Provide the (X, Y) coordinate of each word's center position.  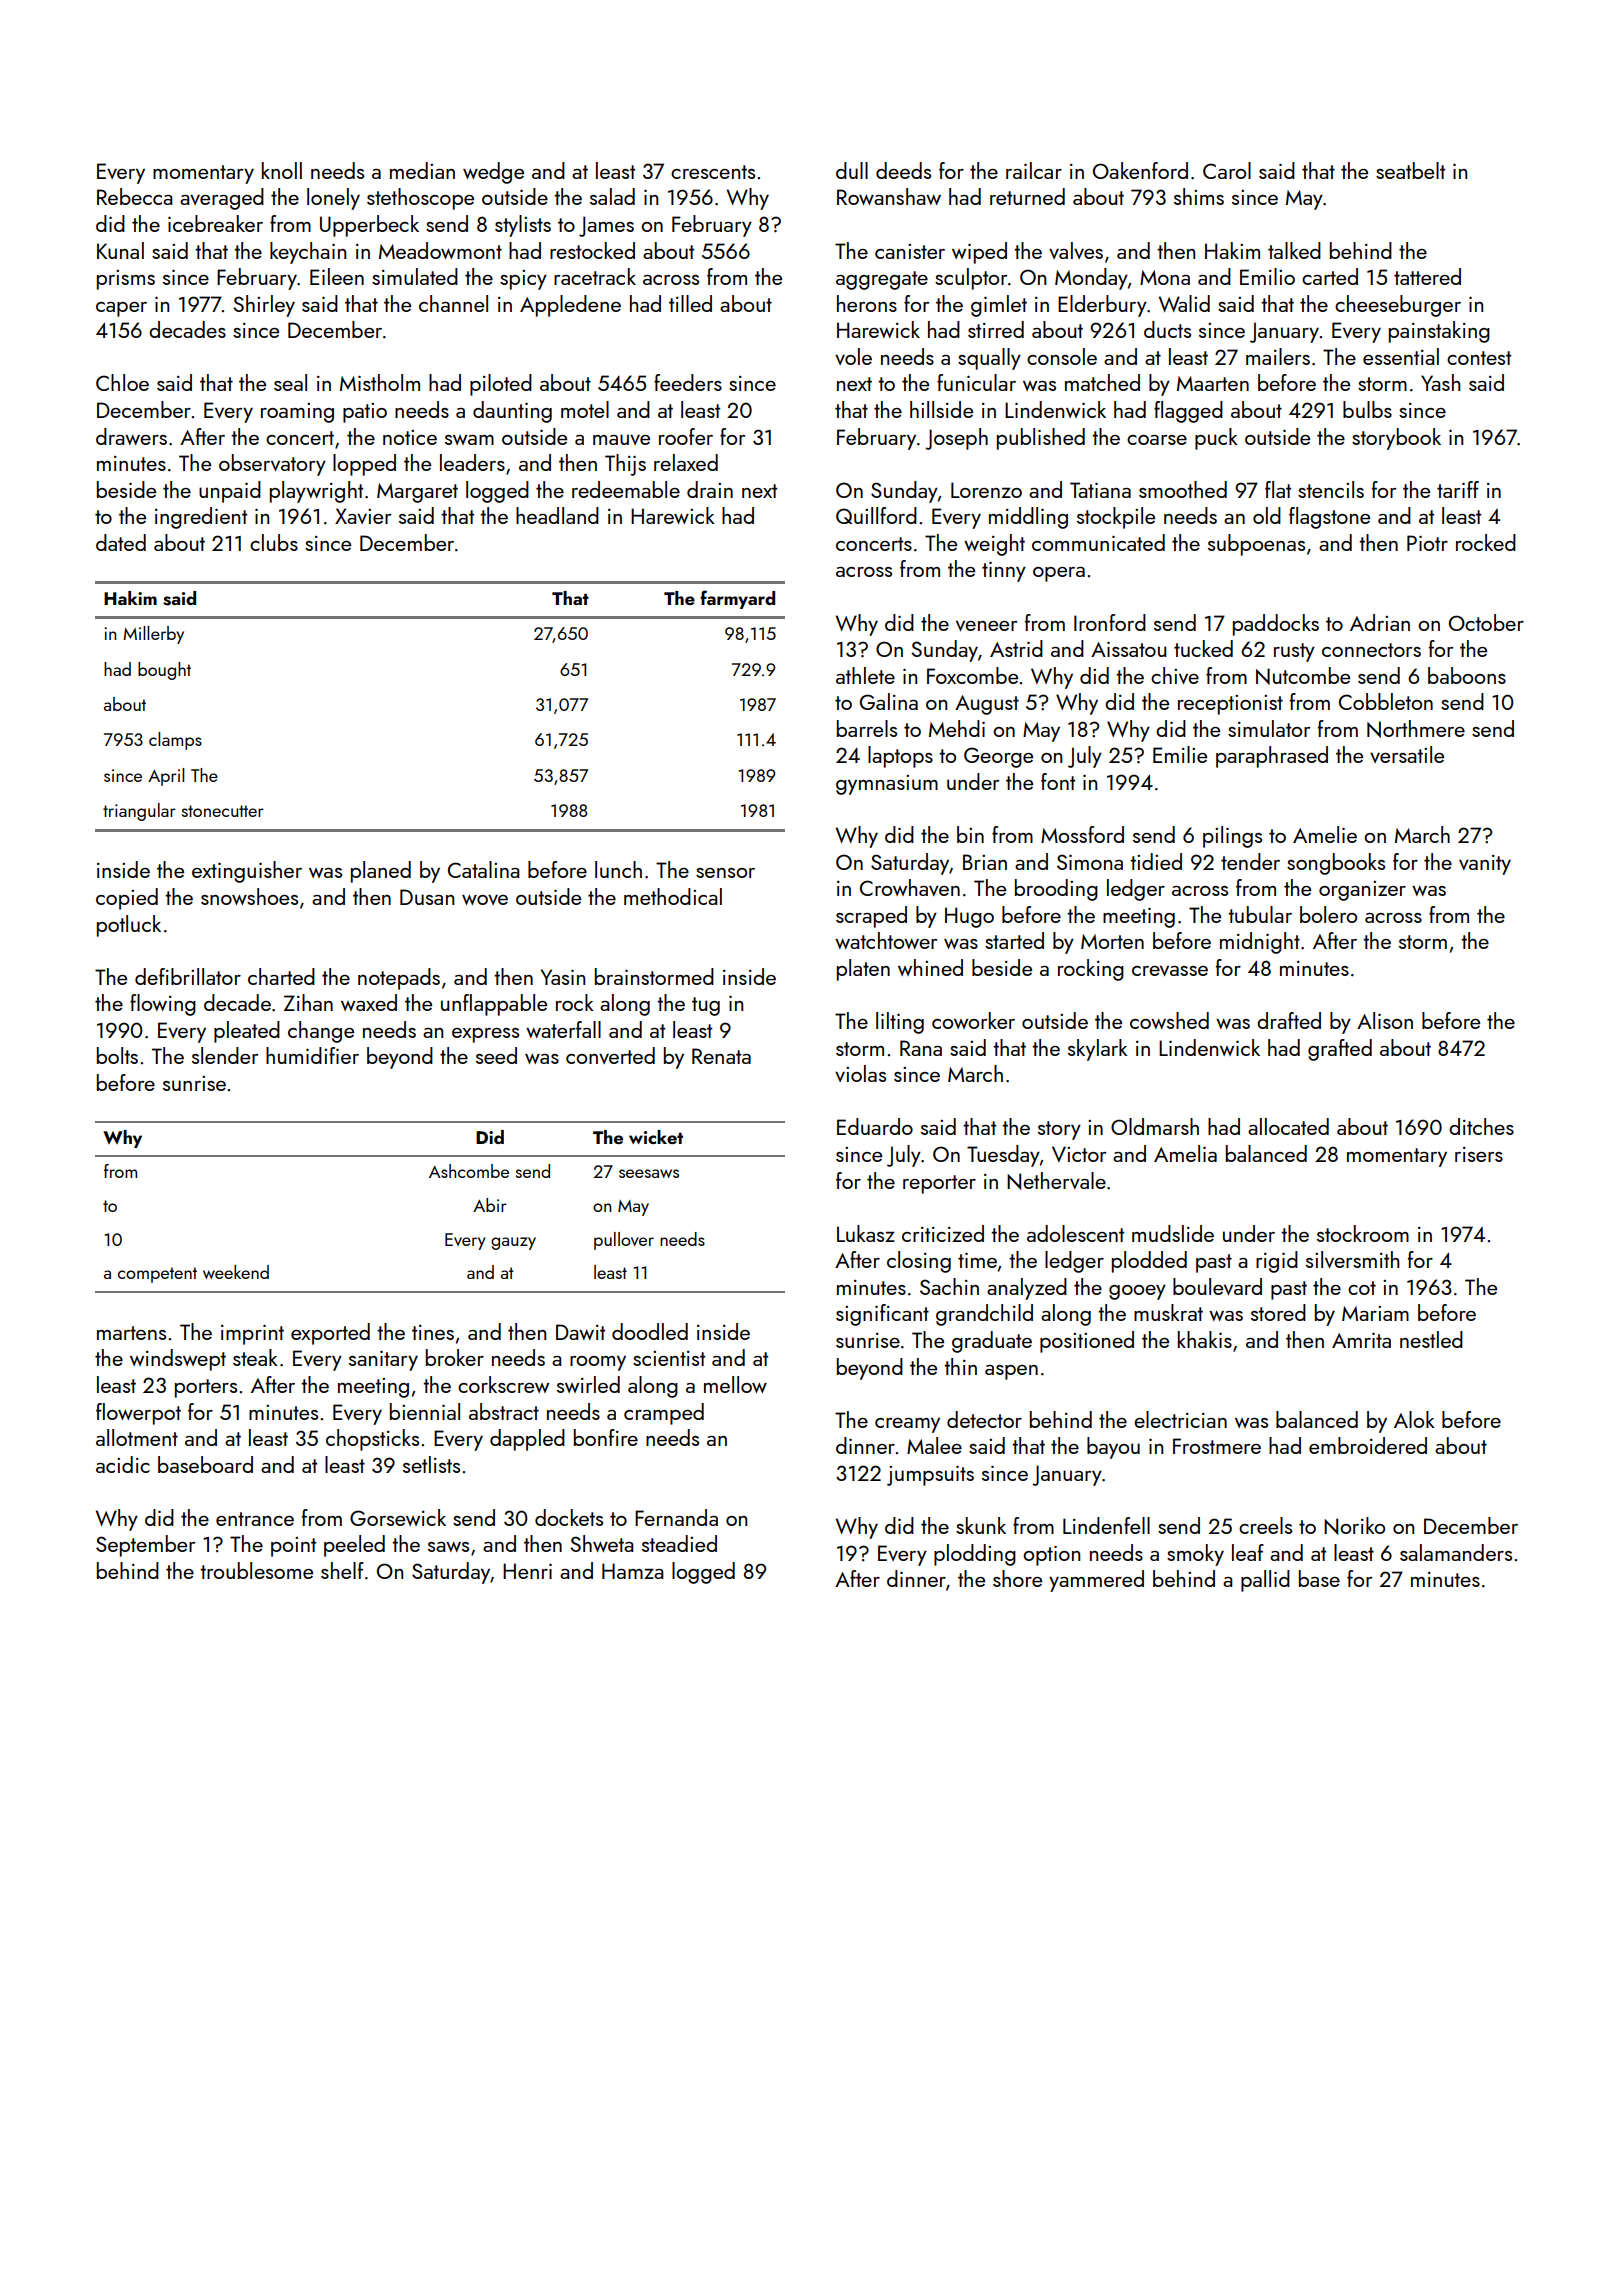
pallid (1265, 1581)
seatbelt (1410, 170)
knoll (282, 170)
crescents (713, 172)
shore (1017, 1578)
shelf (342, 1570)
